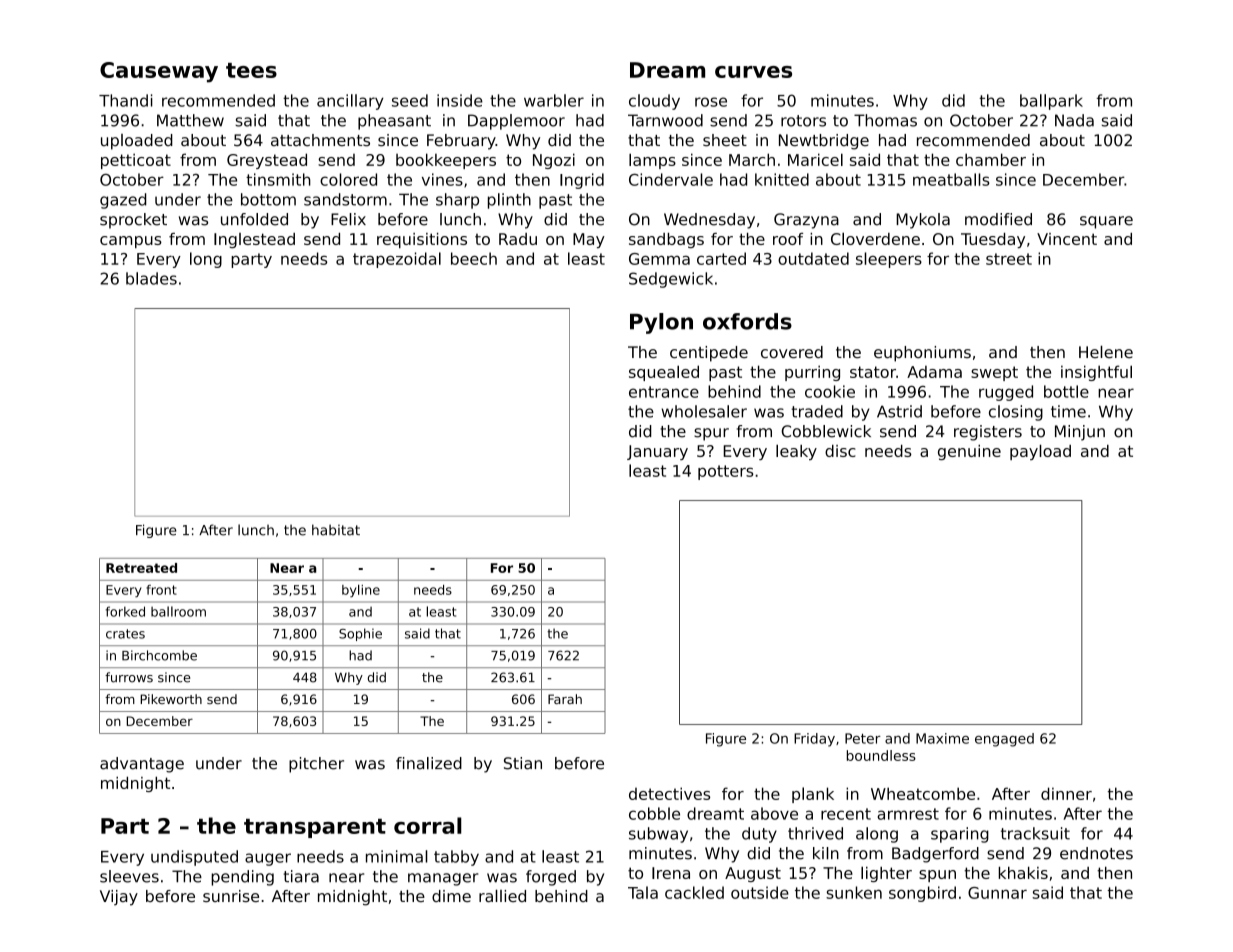 This screenshot has height=952, width=1233. Describe the element at coordinates (565, 699) in the screenshot. I see `Farah` at that location.
